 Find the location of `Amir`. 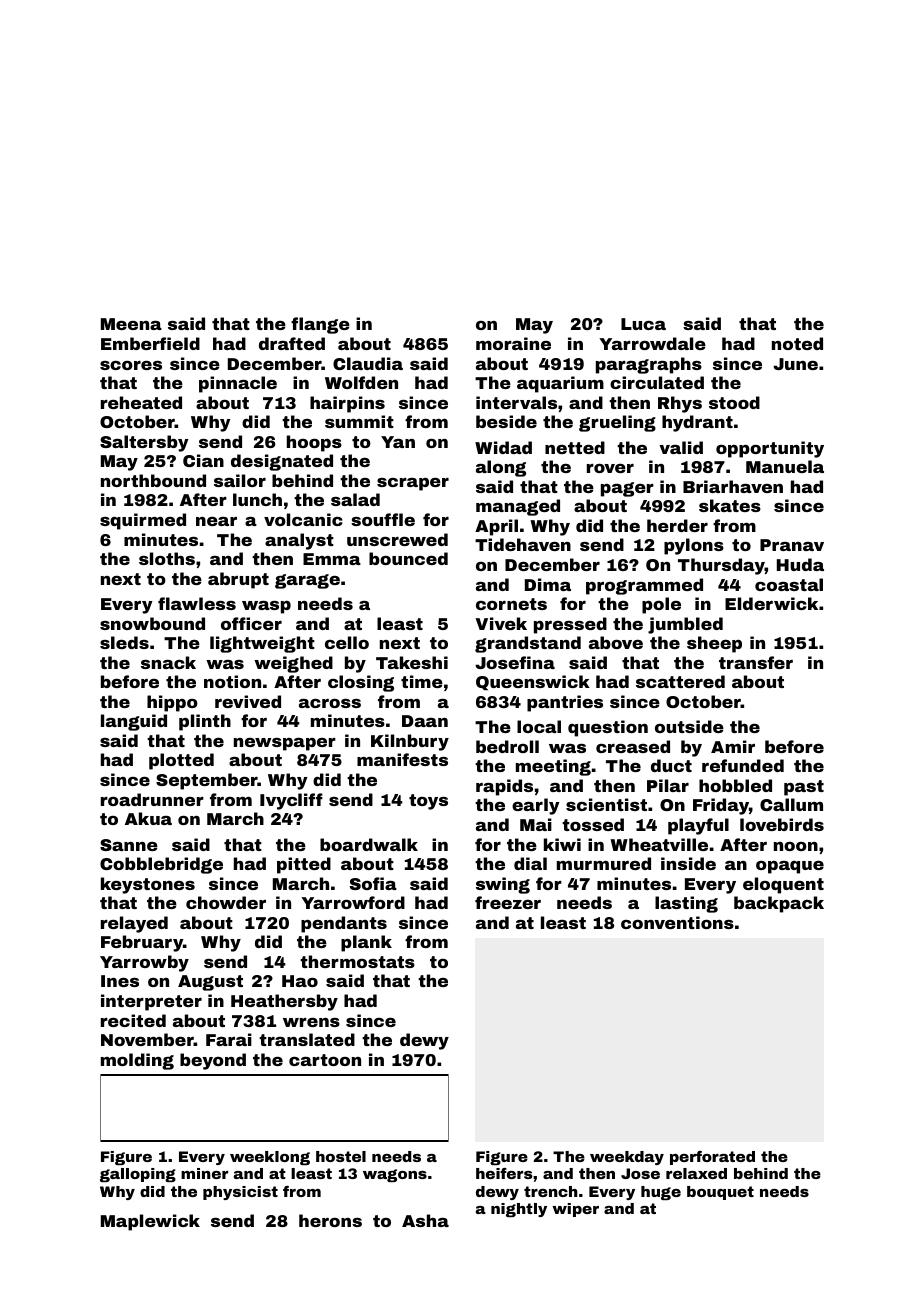

Amir is located at coordinates (733, 746).
